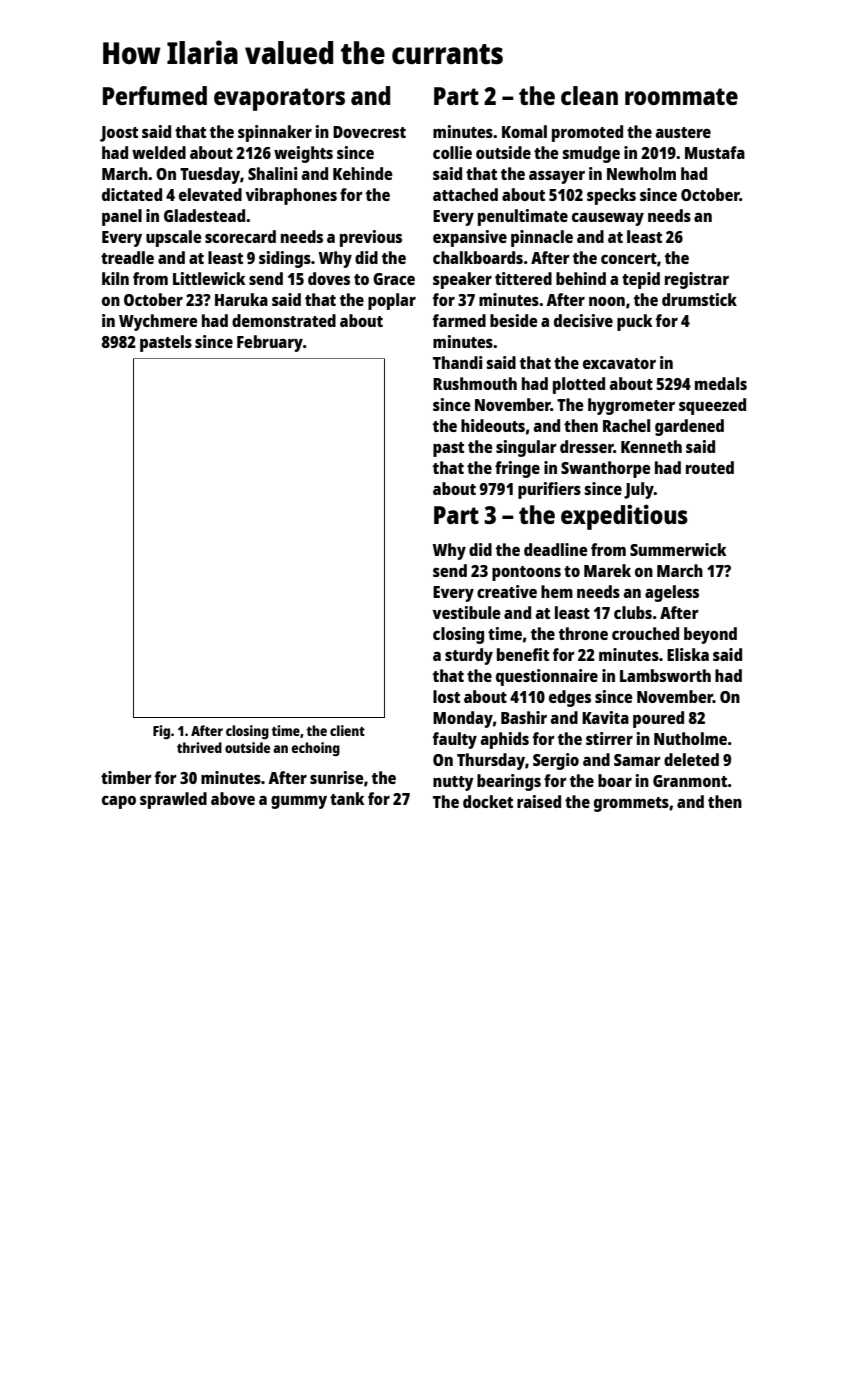  I want to click on stirrer, so click(609, 738).
